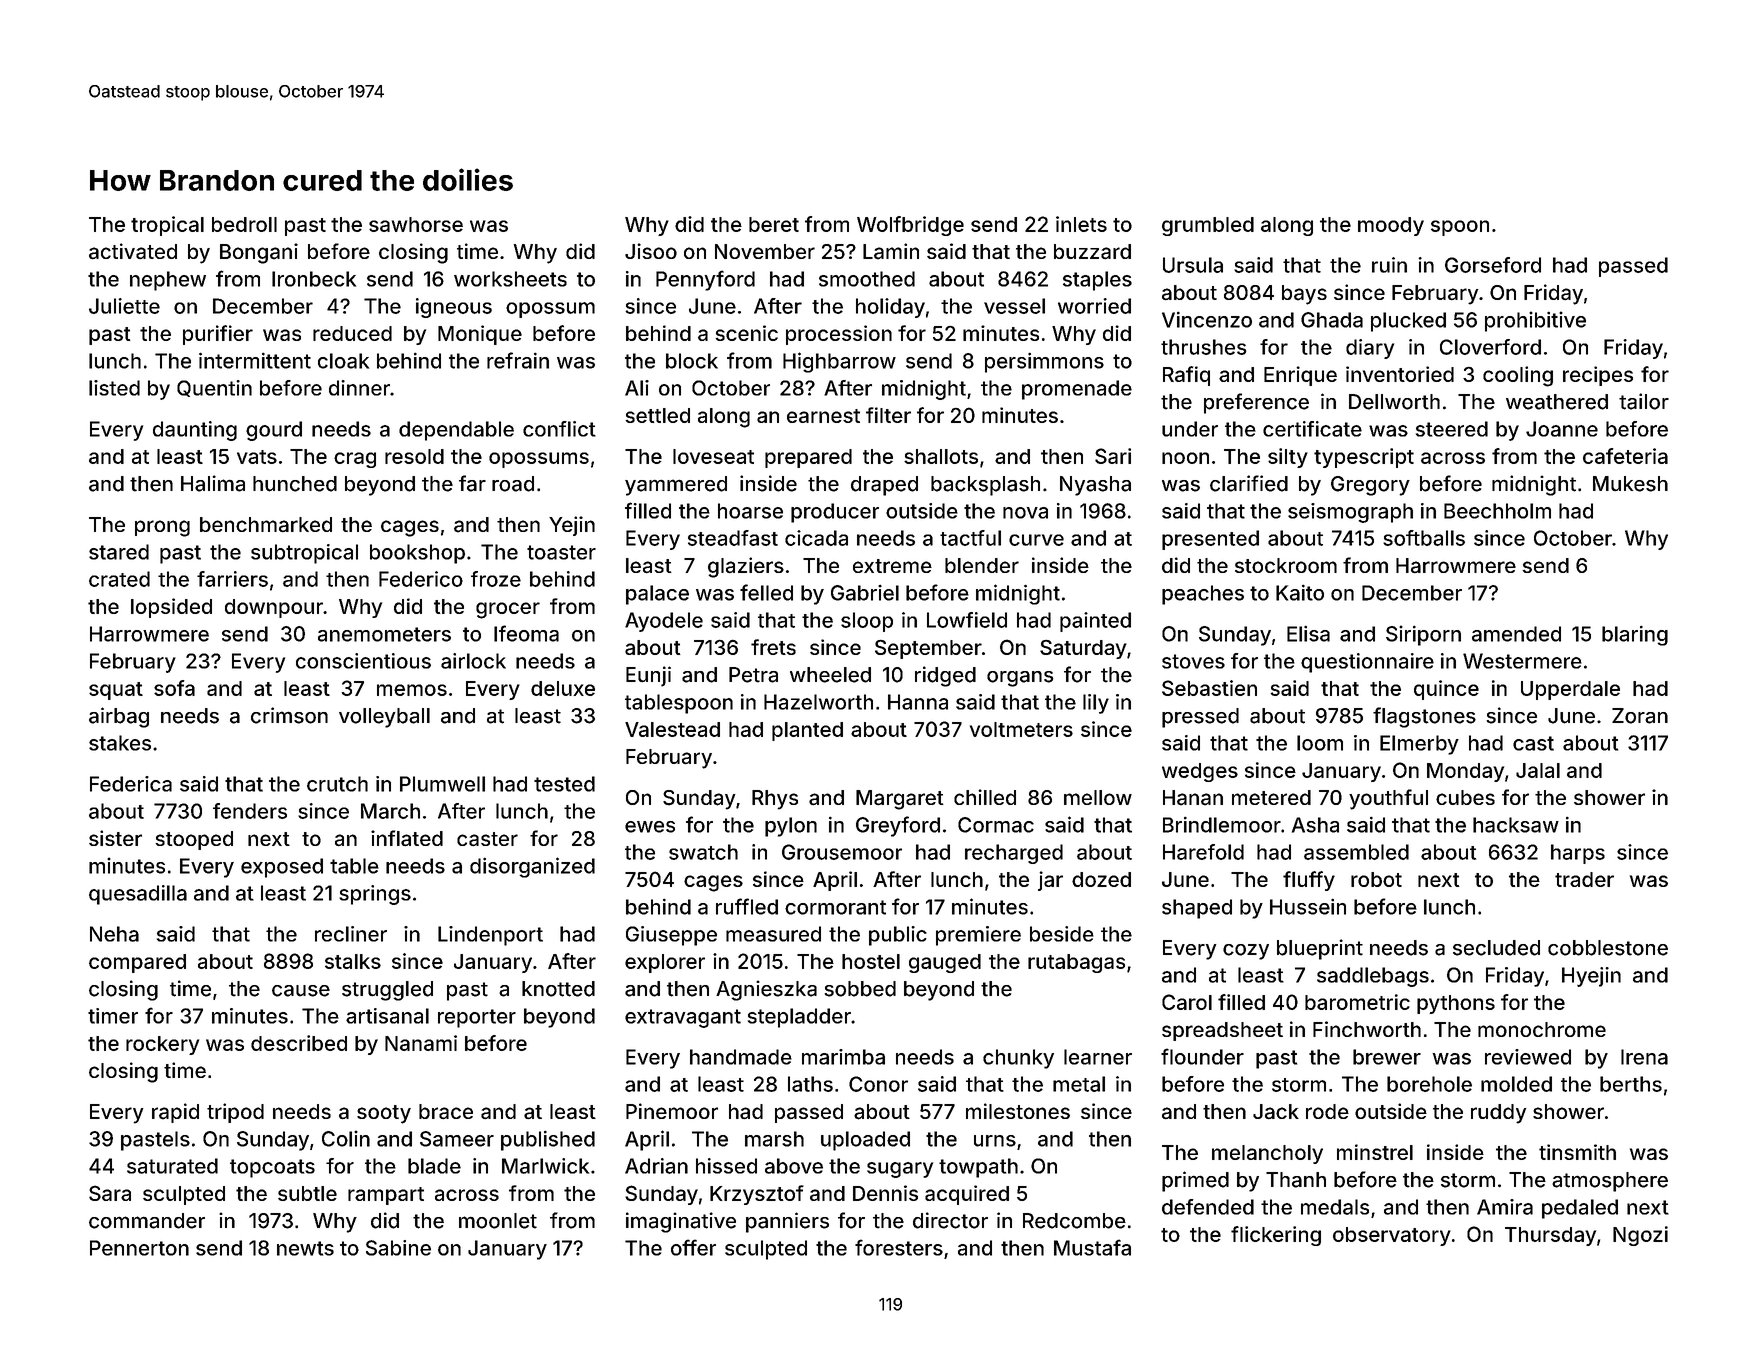 Image resolution: width=1757 pixels, height=1358 pixels. I want to click on procession, so click(839, 335).
